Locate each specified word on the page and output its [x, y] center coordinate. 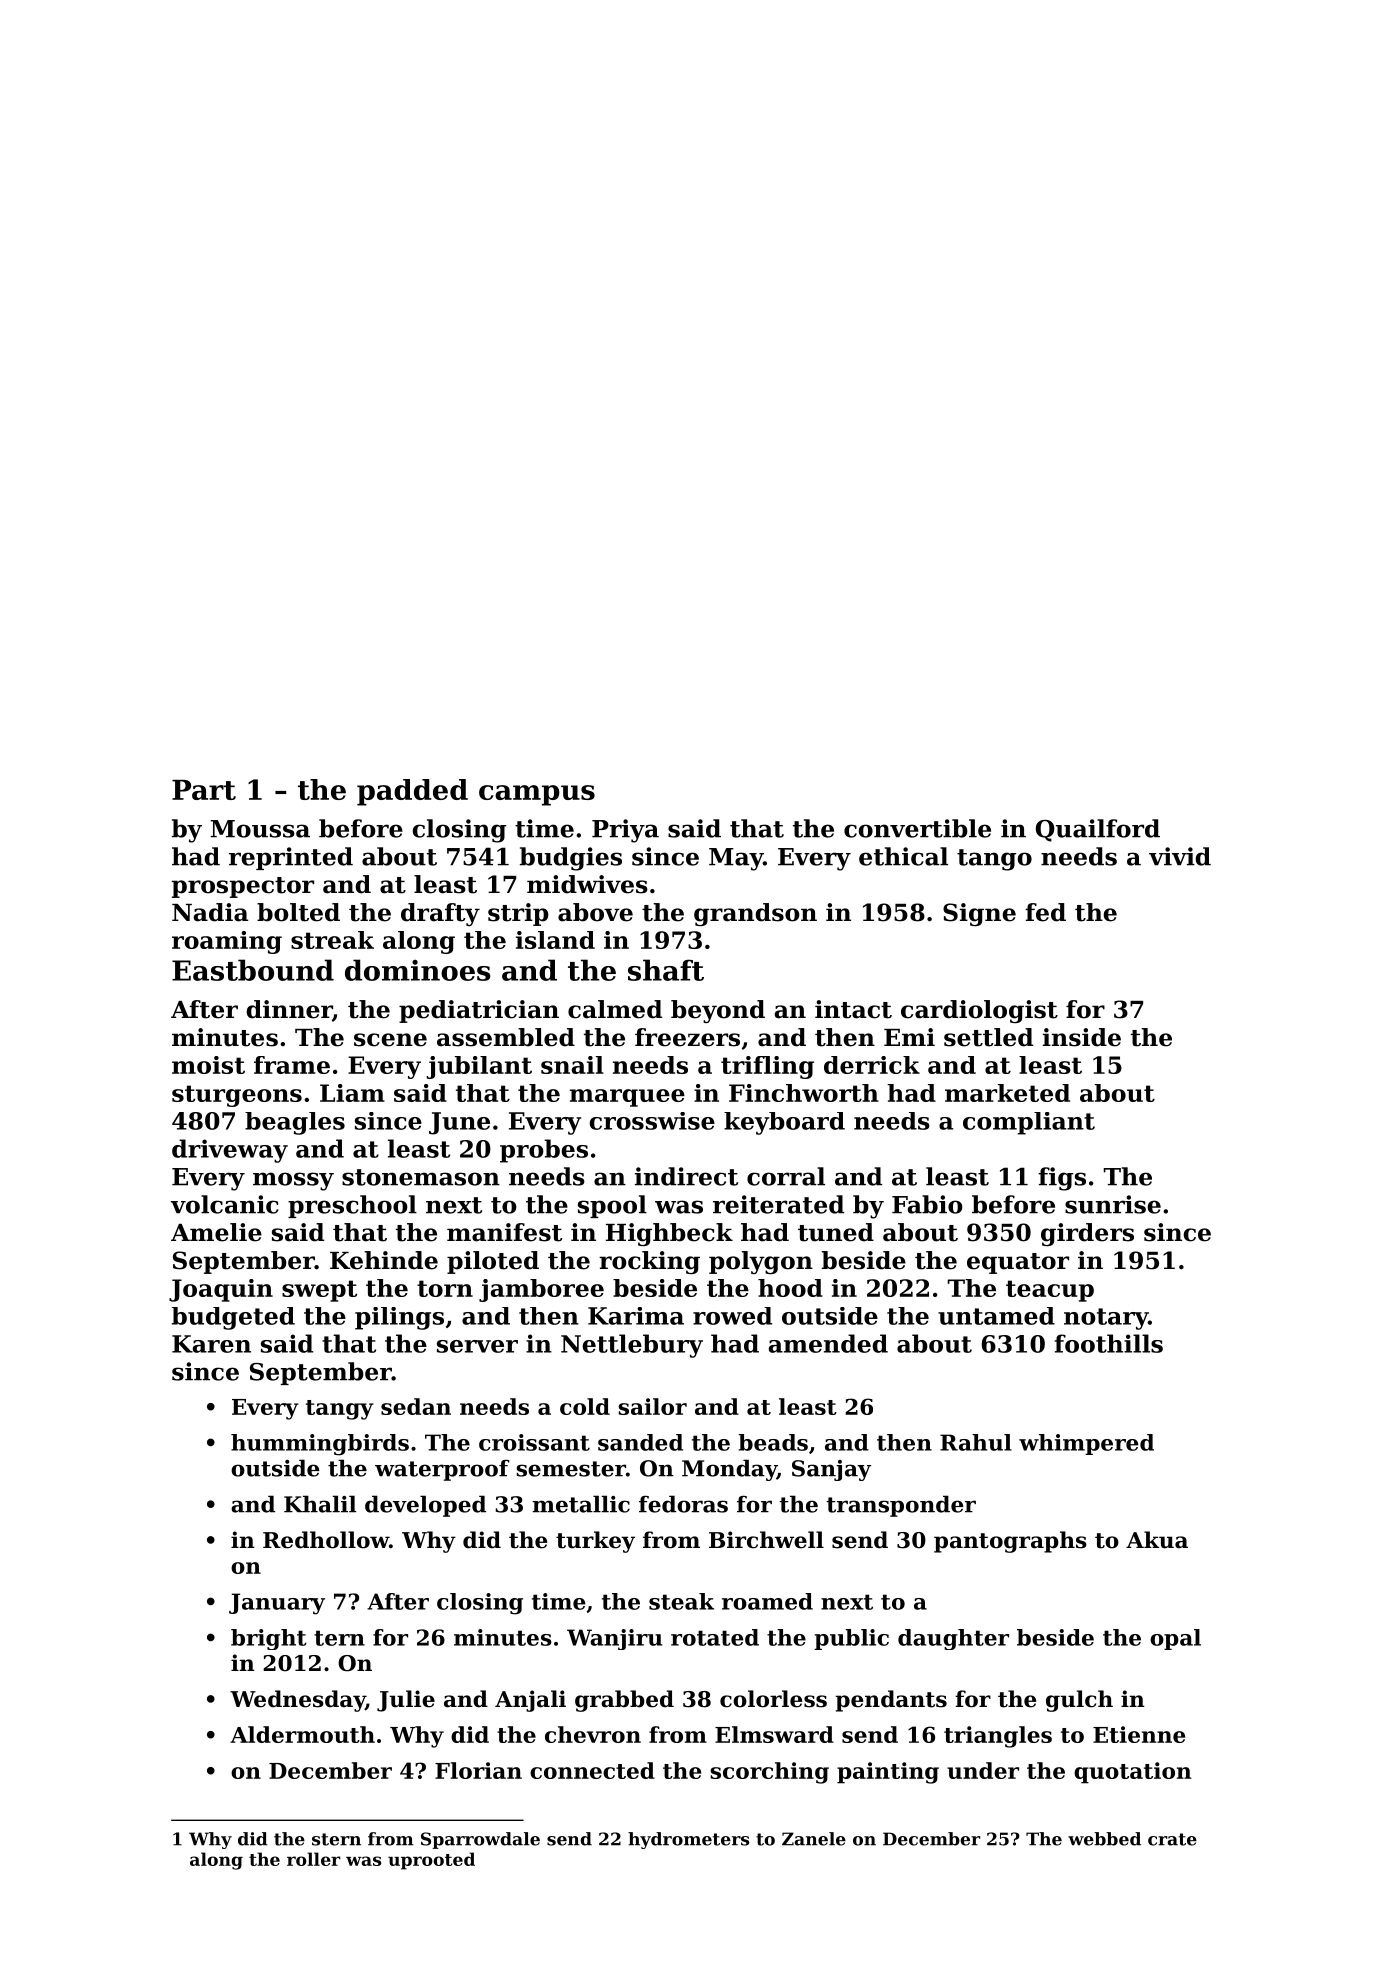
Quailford [1098, 830]
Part [204, 790]
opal [1175, 1639]
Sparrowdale [480, 1840]
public [851, 1639]
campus [537, 795]
